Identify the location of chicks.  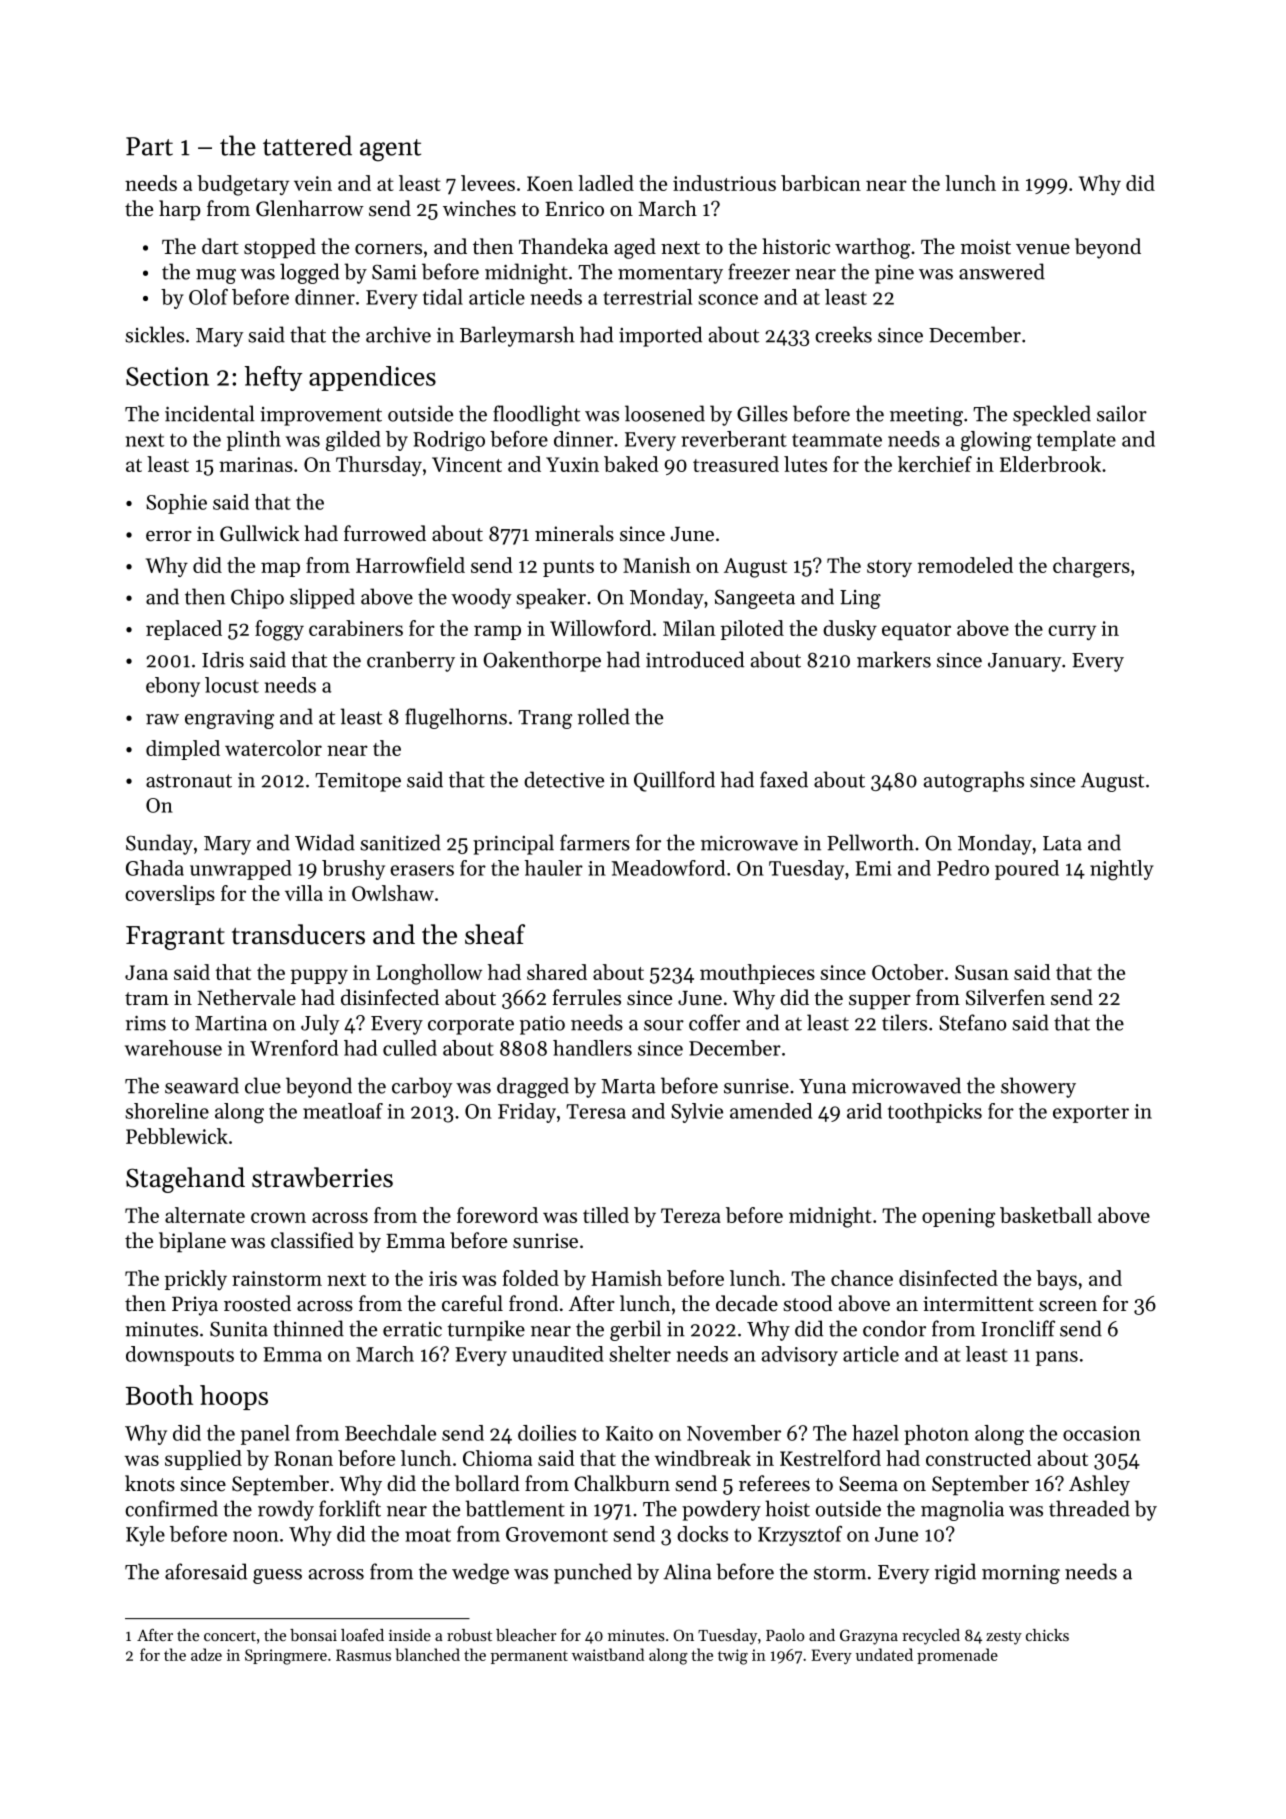
(1047, 1635).
